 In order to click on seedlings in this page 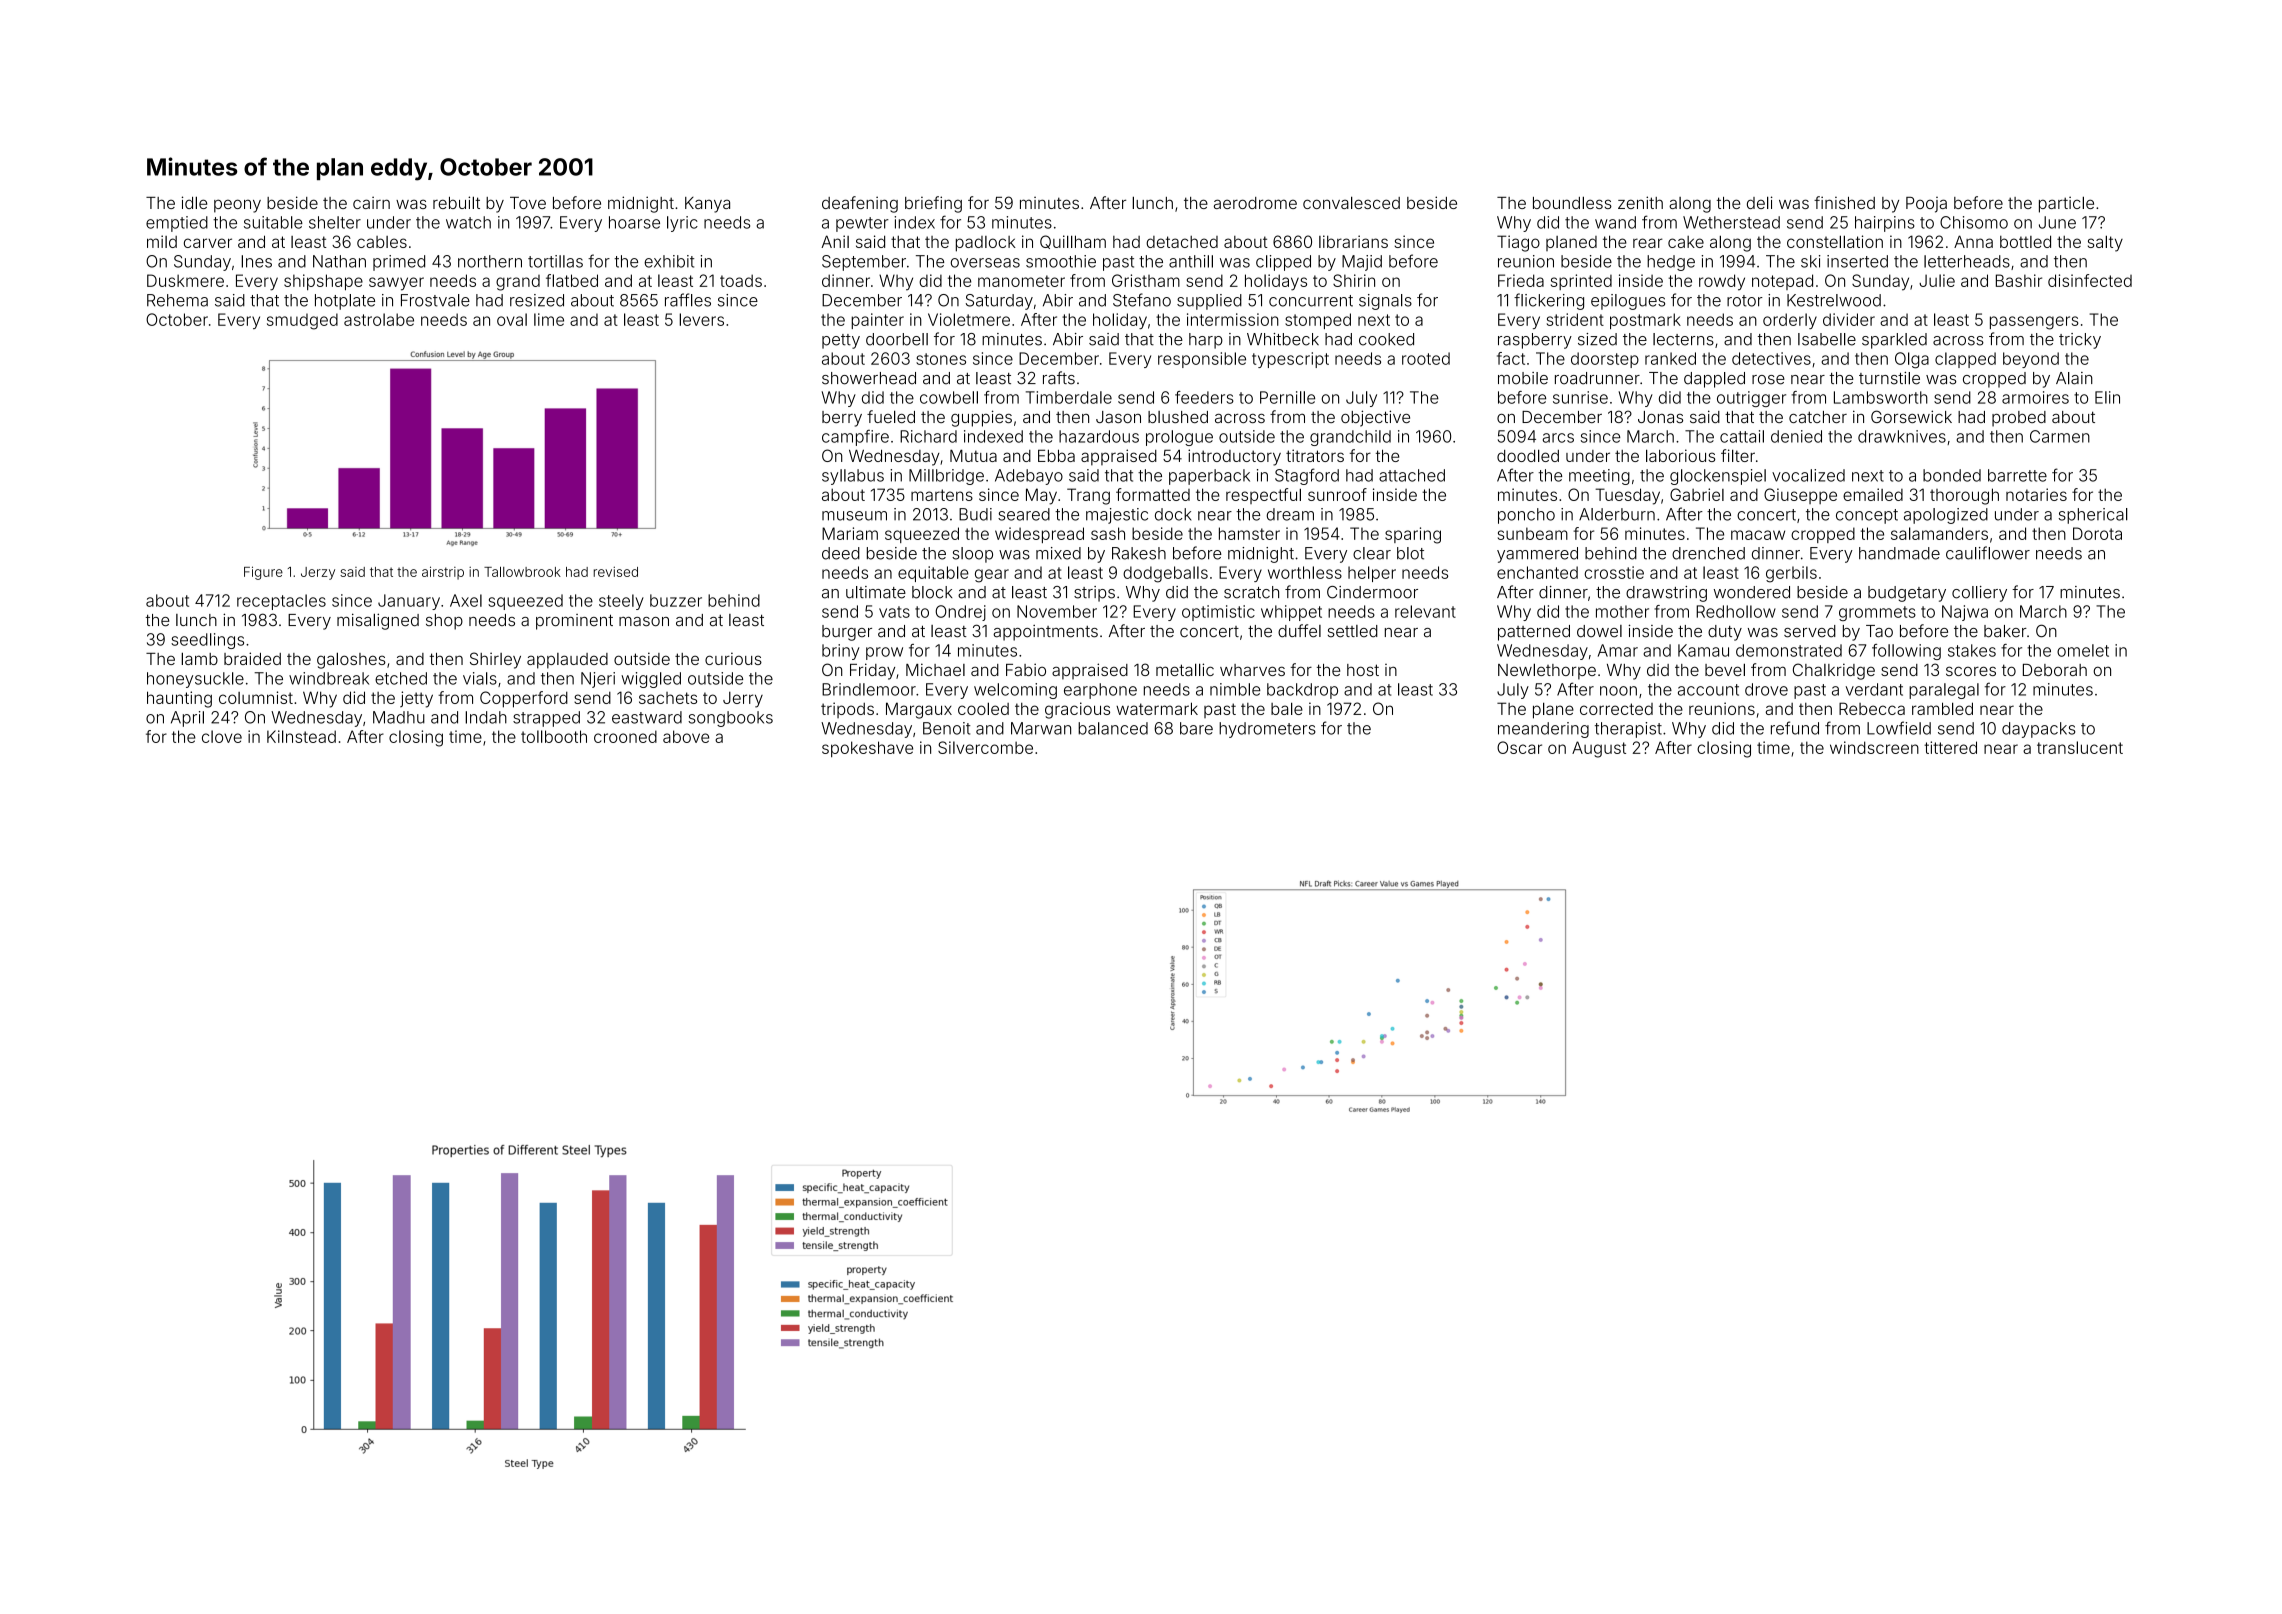, I will do `click(207, 641)`.
